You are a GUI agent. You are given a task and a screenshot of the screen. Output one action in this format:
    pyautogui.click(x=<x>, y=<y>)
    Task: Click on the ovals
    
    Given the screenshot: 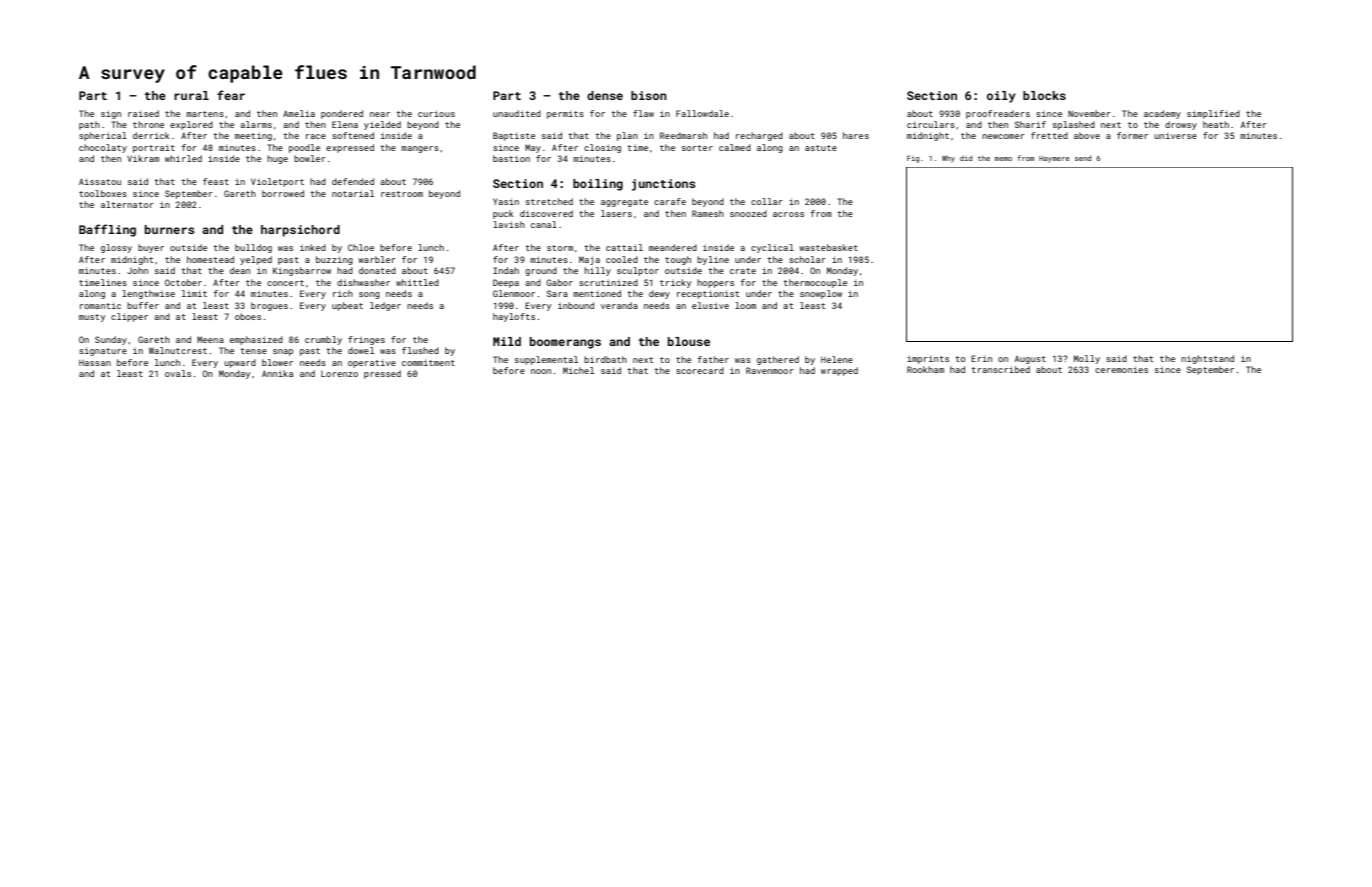 What is the action you would take?
    pyautogui.click(x=178, y=373)
